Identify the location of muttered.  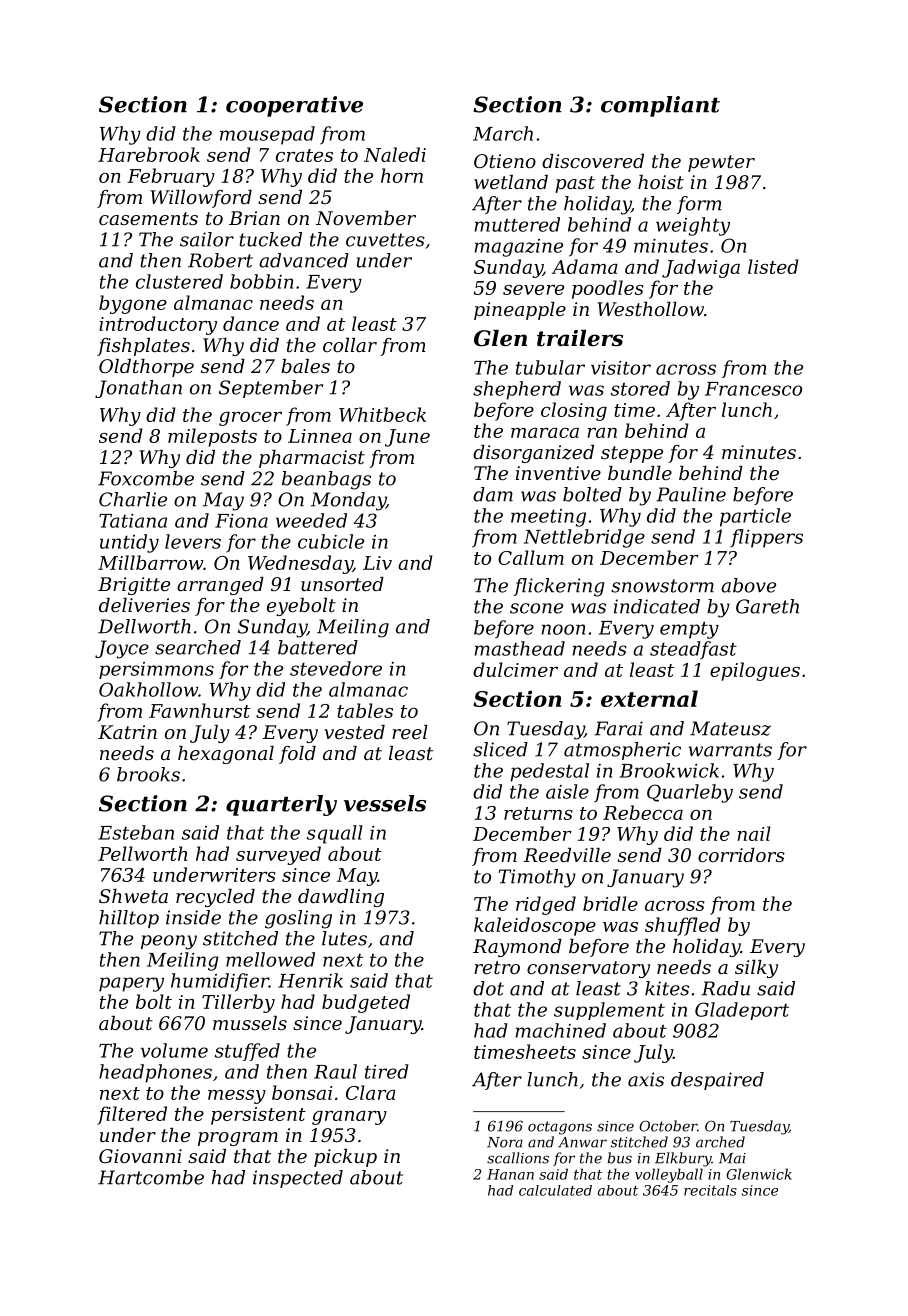
(517, 224).
